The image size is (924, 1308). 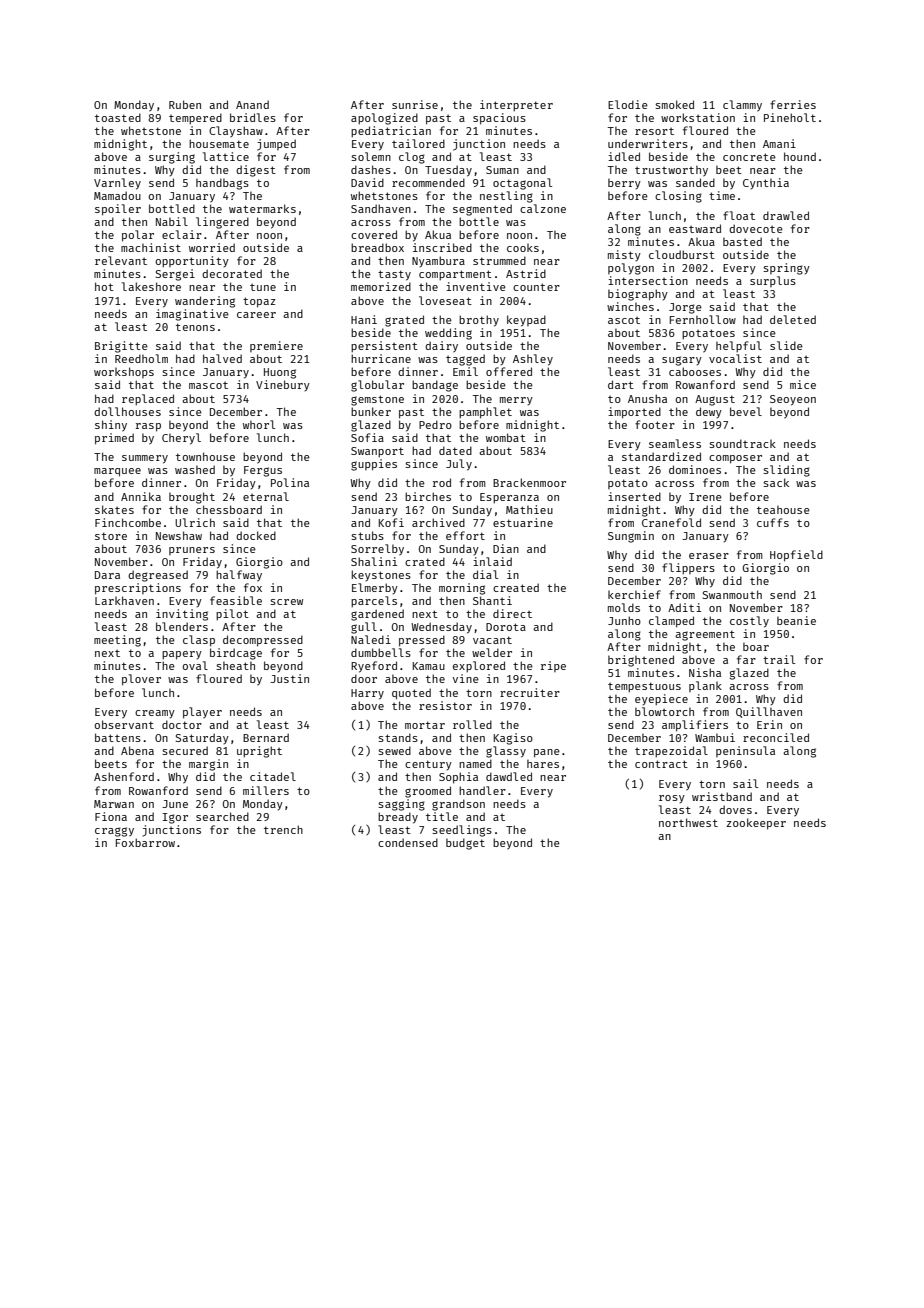 What do you see at coordinates (786, 269) in the document?
I see `springy` at bounding box center [786, 269].
